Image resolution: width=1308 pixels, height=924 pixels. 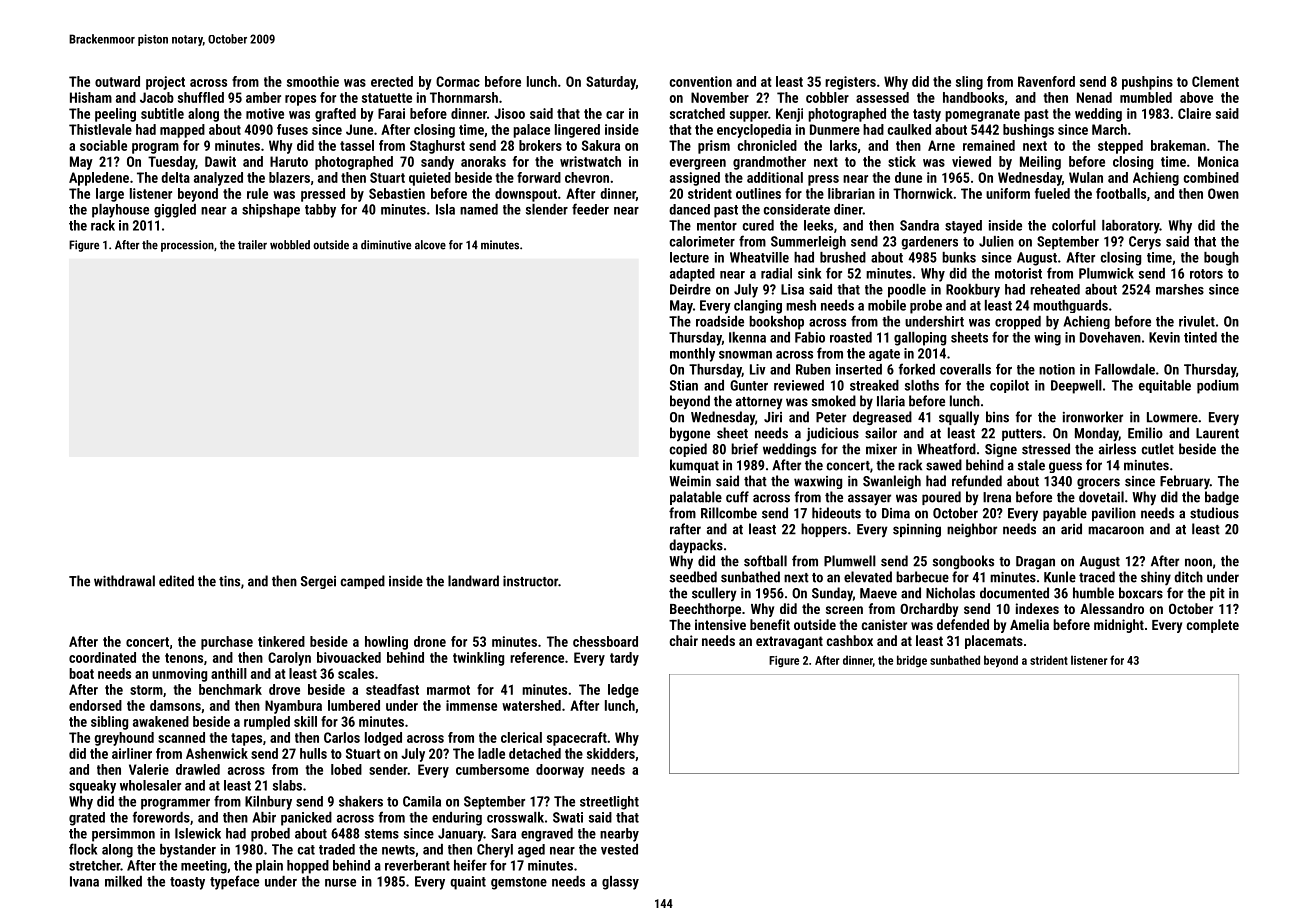 What do you see at coordinates (313, 81) in the screenshot?
I see `smoothie` at bounding box center [313, 81].
